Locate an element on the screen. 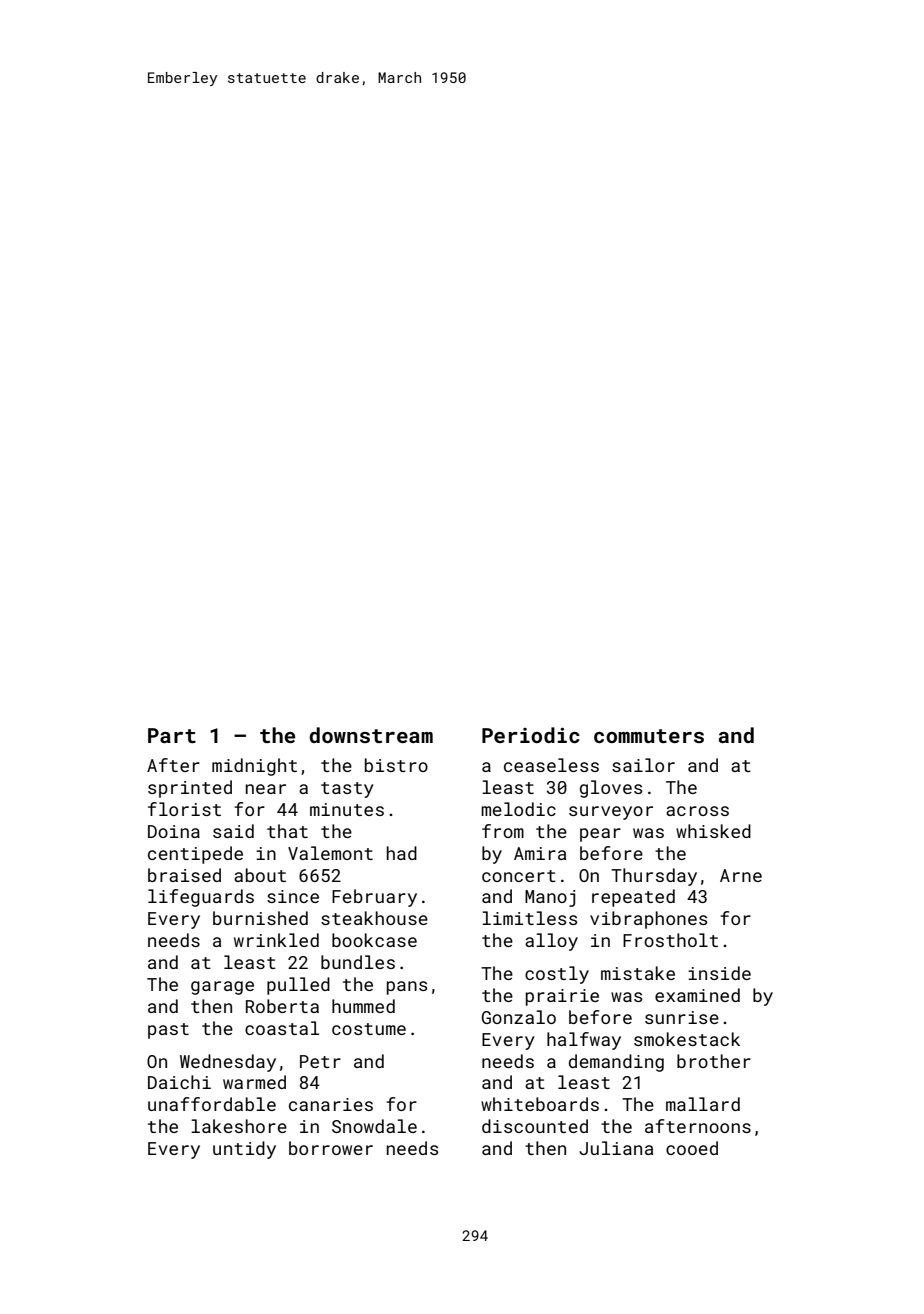 This screenshot has height=1314, width=924. commuters is located at coordinates (649, 736).
